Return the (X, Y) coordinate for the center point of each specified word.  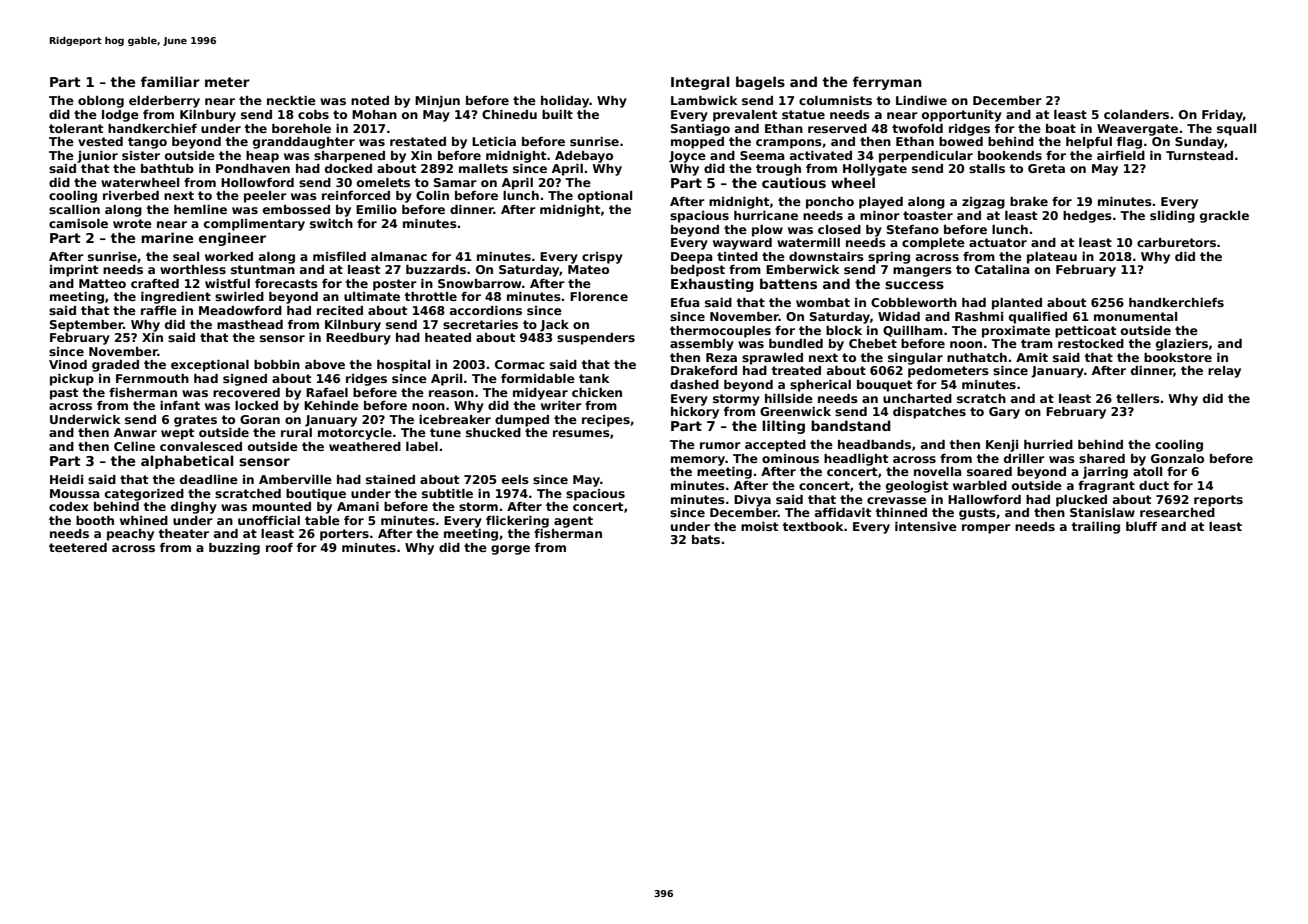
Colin (432, 195)
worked (229, 256)
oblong (101, 102)
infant (180, 405)
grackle (1224, 217)
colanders (1136, 114)
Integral (700, 83)
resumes (581, 433)
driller (1024, 458)
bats (706, 539)
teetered (78, 547)
